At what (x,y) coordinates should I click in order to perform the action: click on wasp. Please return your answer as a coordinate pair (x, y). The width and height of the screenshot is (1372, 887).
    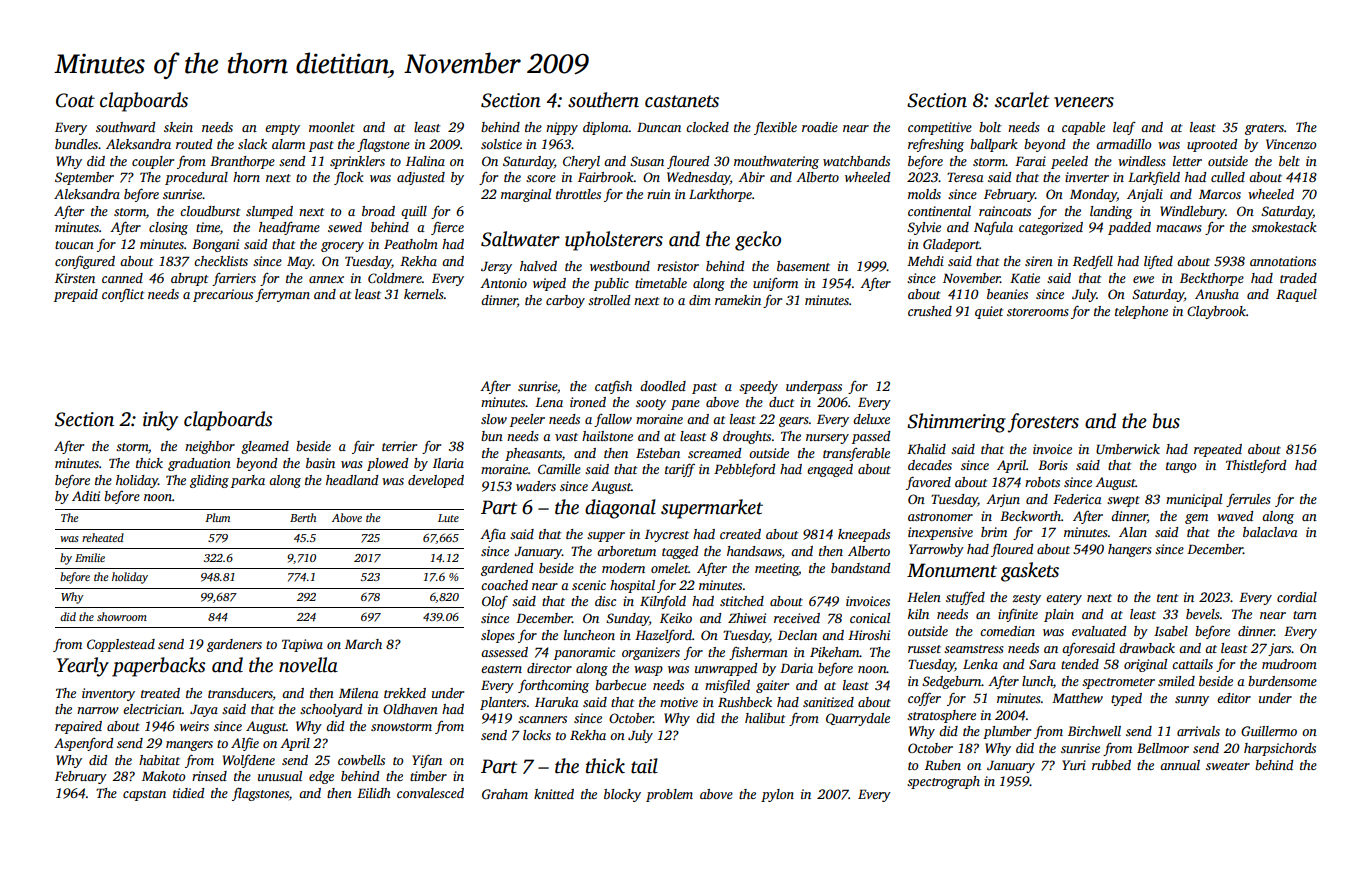
    Looking at the image, I should click on (648, 671).
